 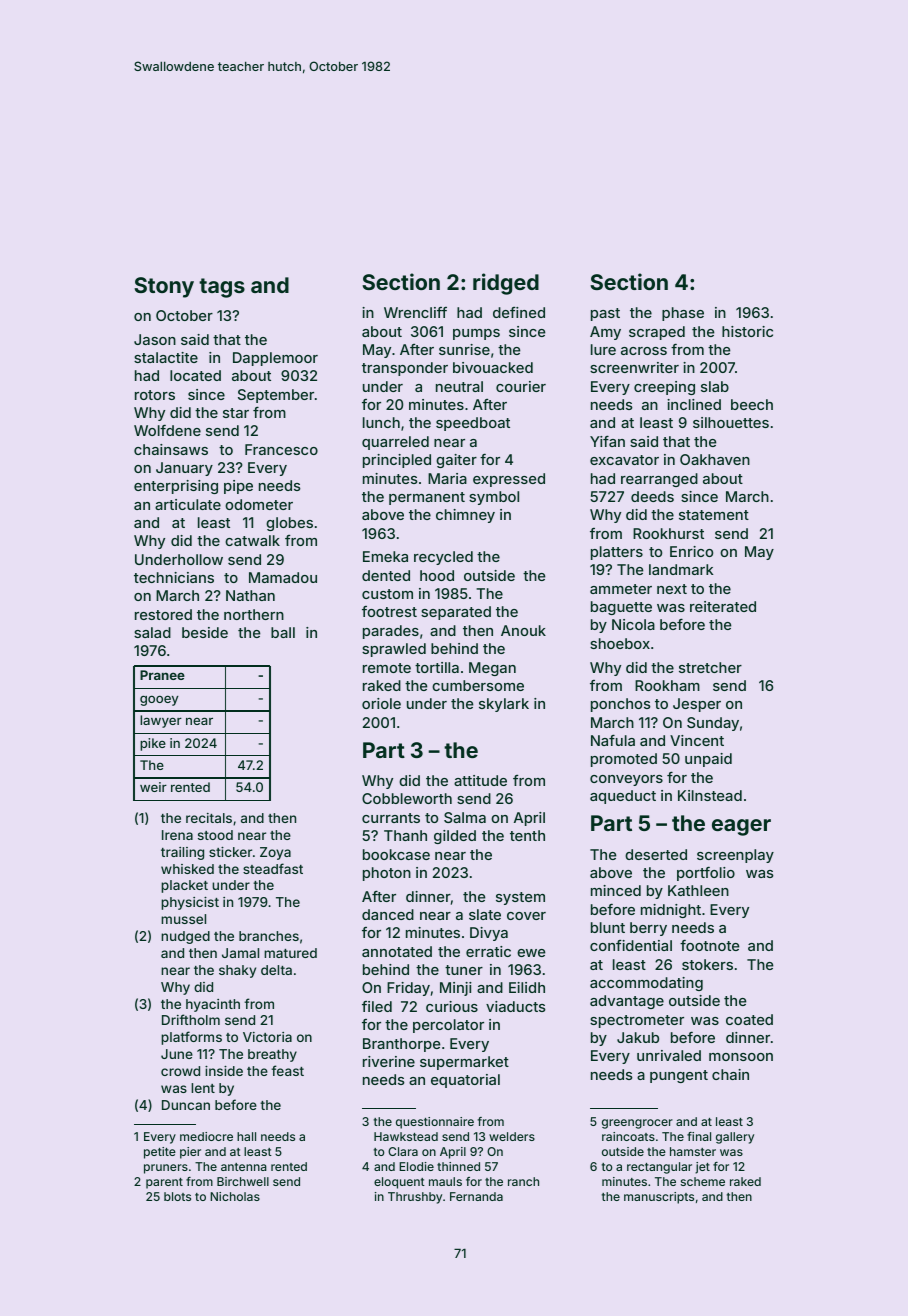 I want to click on restored, so click(x=163, y=614).
